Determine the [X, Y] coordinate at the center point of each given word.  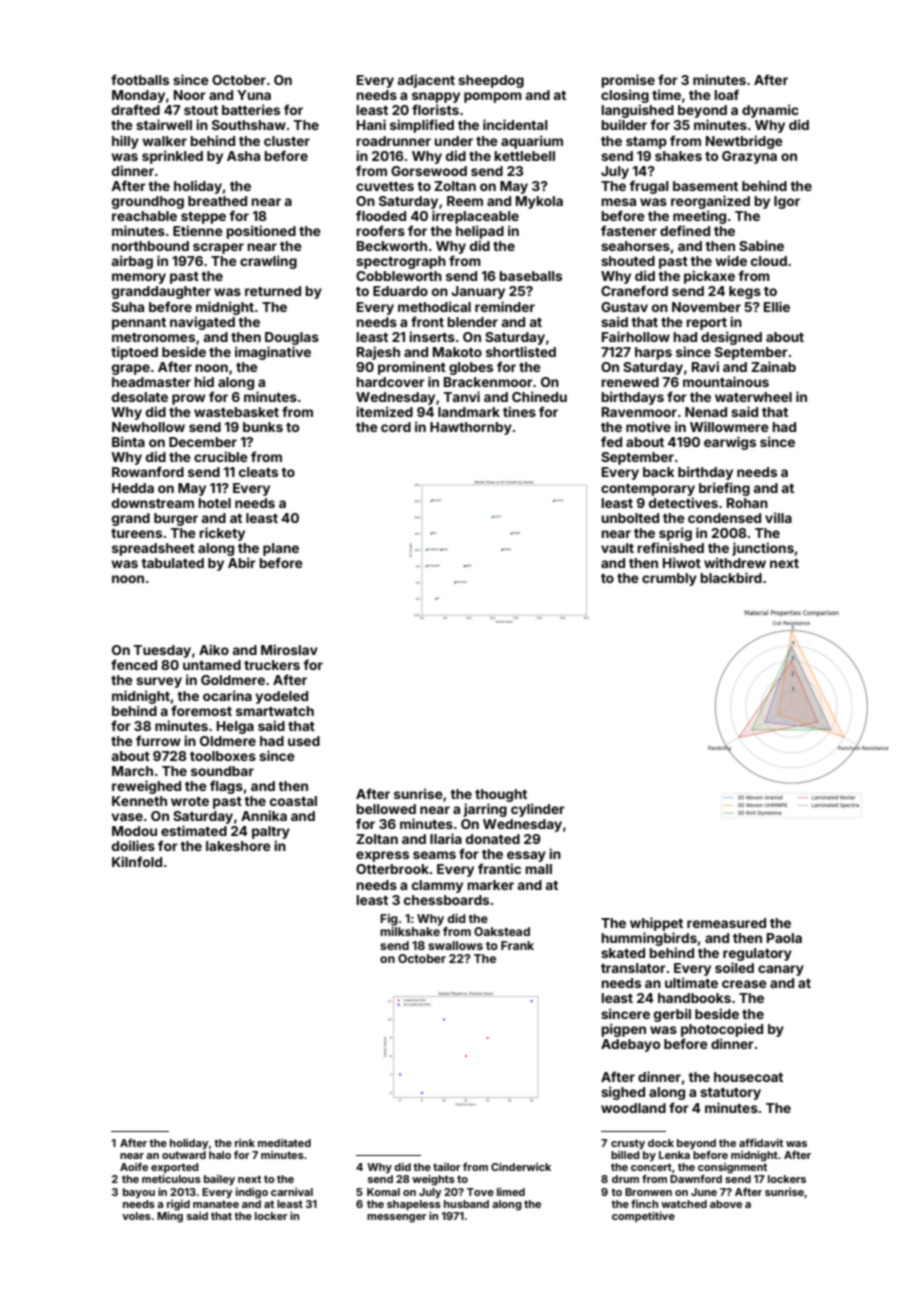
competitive [643, 1216]
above [726, 1204]
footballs [140, 79]
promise [628, 81]
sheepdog [491, 81]
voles [136, 1216]
